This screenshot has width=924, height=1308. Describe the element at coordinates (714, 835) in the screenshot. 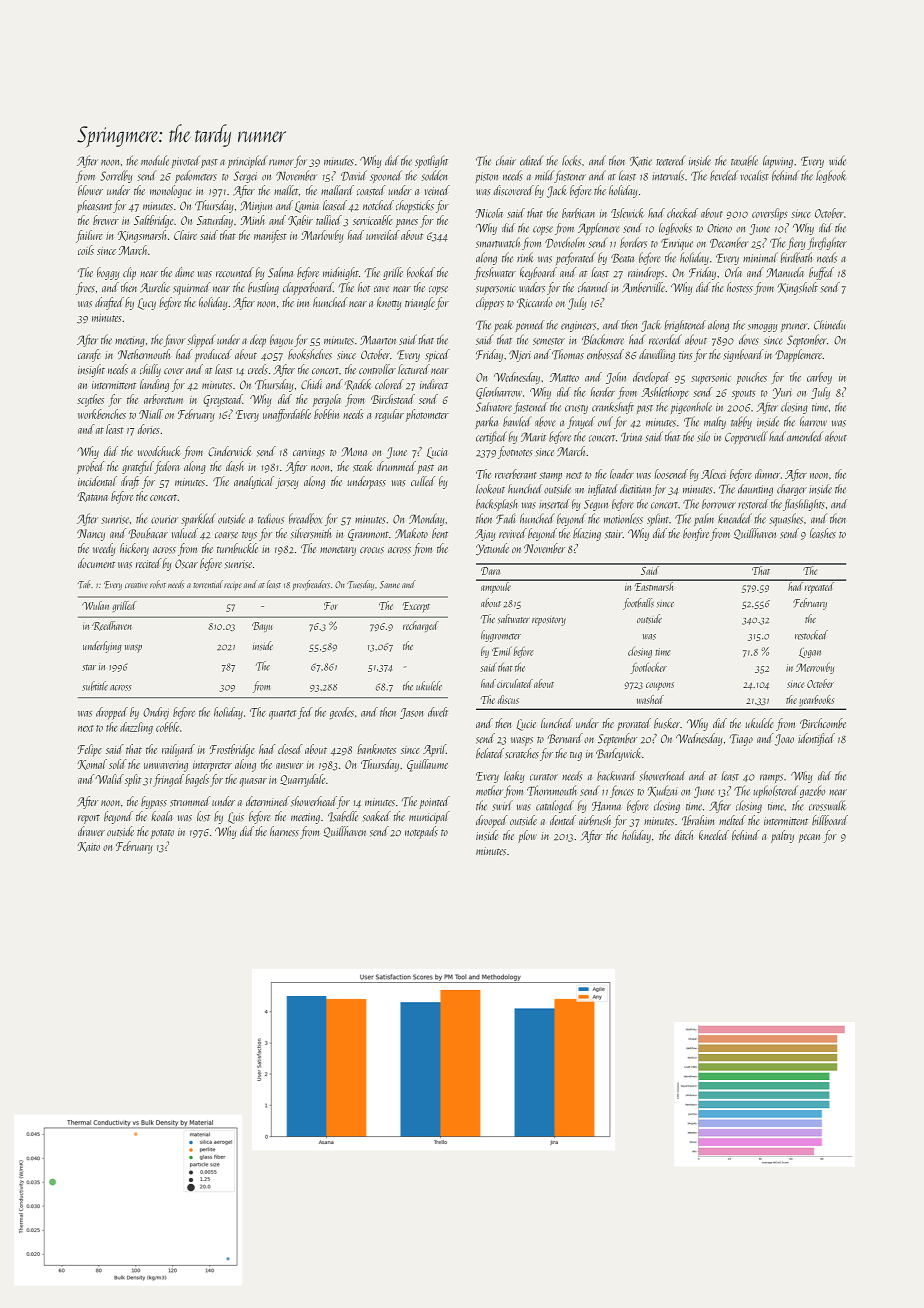

I see `kneeled` at that location.
